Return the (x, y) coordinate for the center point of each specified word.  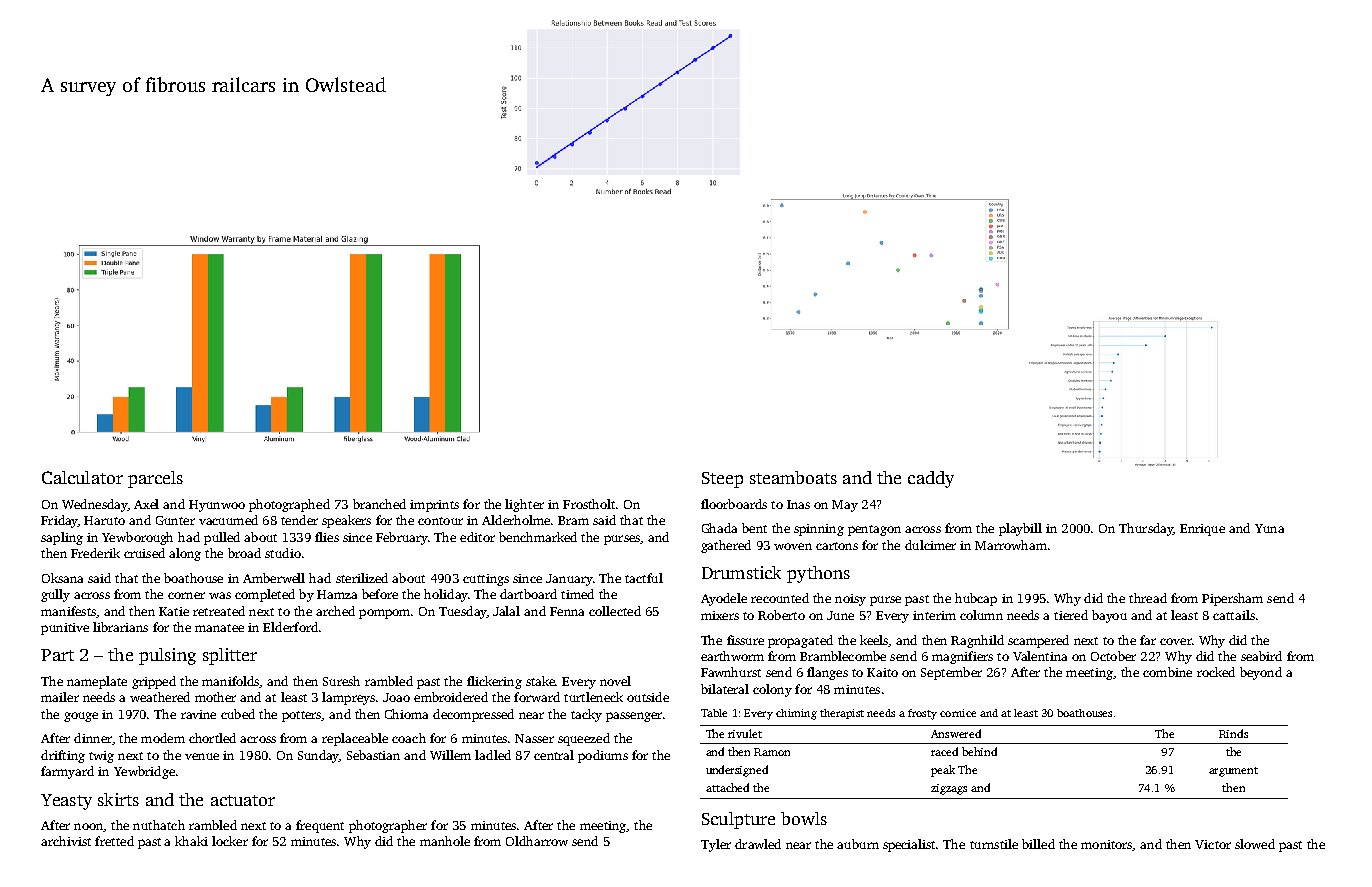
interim (934, 615)
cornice (958, 713)
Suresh (341, 681)
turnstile (994, 844)
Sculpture (738, 820)
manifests (68, 611)
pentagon (874, 530)
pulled (222, 538)
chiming (796, 714)
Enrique (1202, 530)
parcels (155, 479)
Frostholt (589, 504)
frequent (320, 826)
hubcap (976, 599)
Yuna (1269, 528)
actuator (243, 800)
